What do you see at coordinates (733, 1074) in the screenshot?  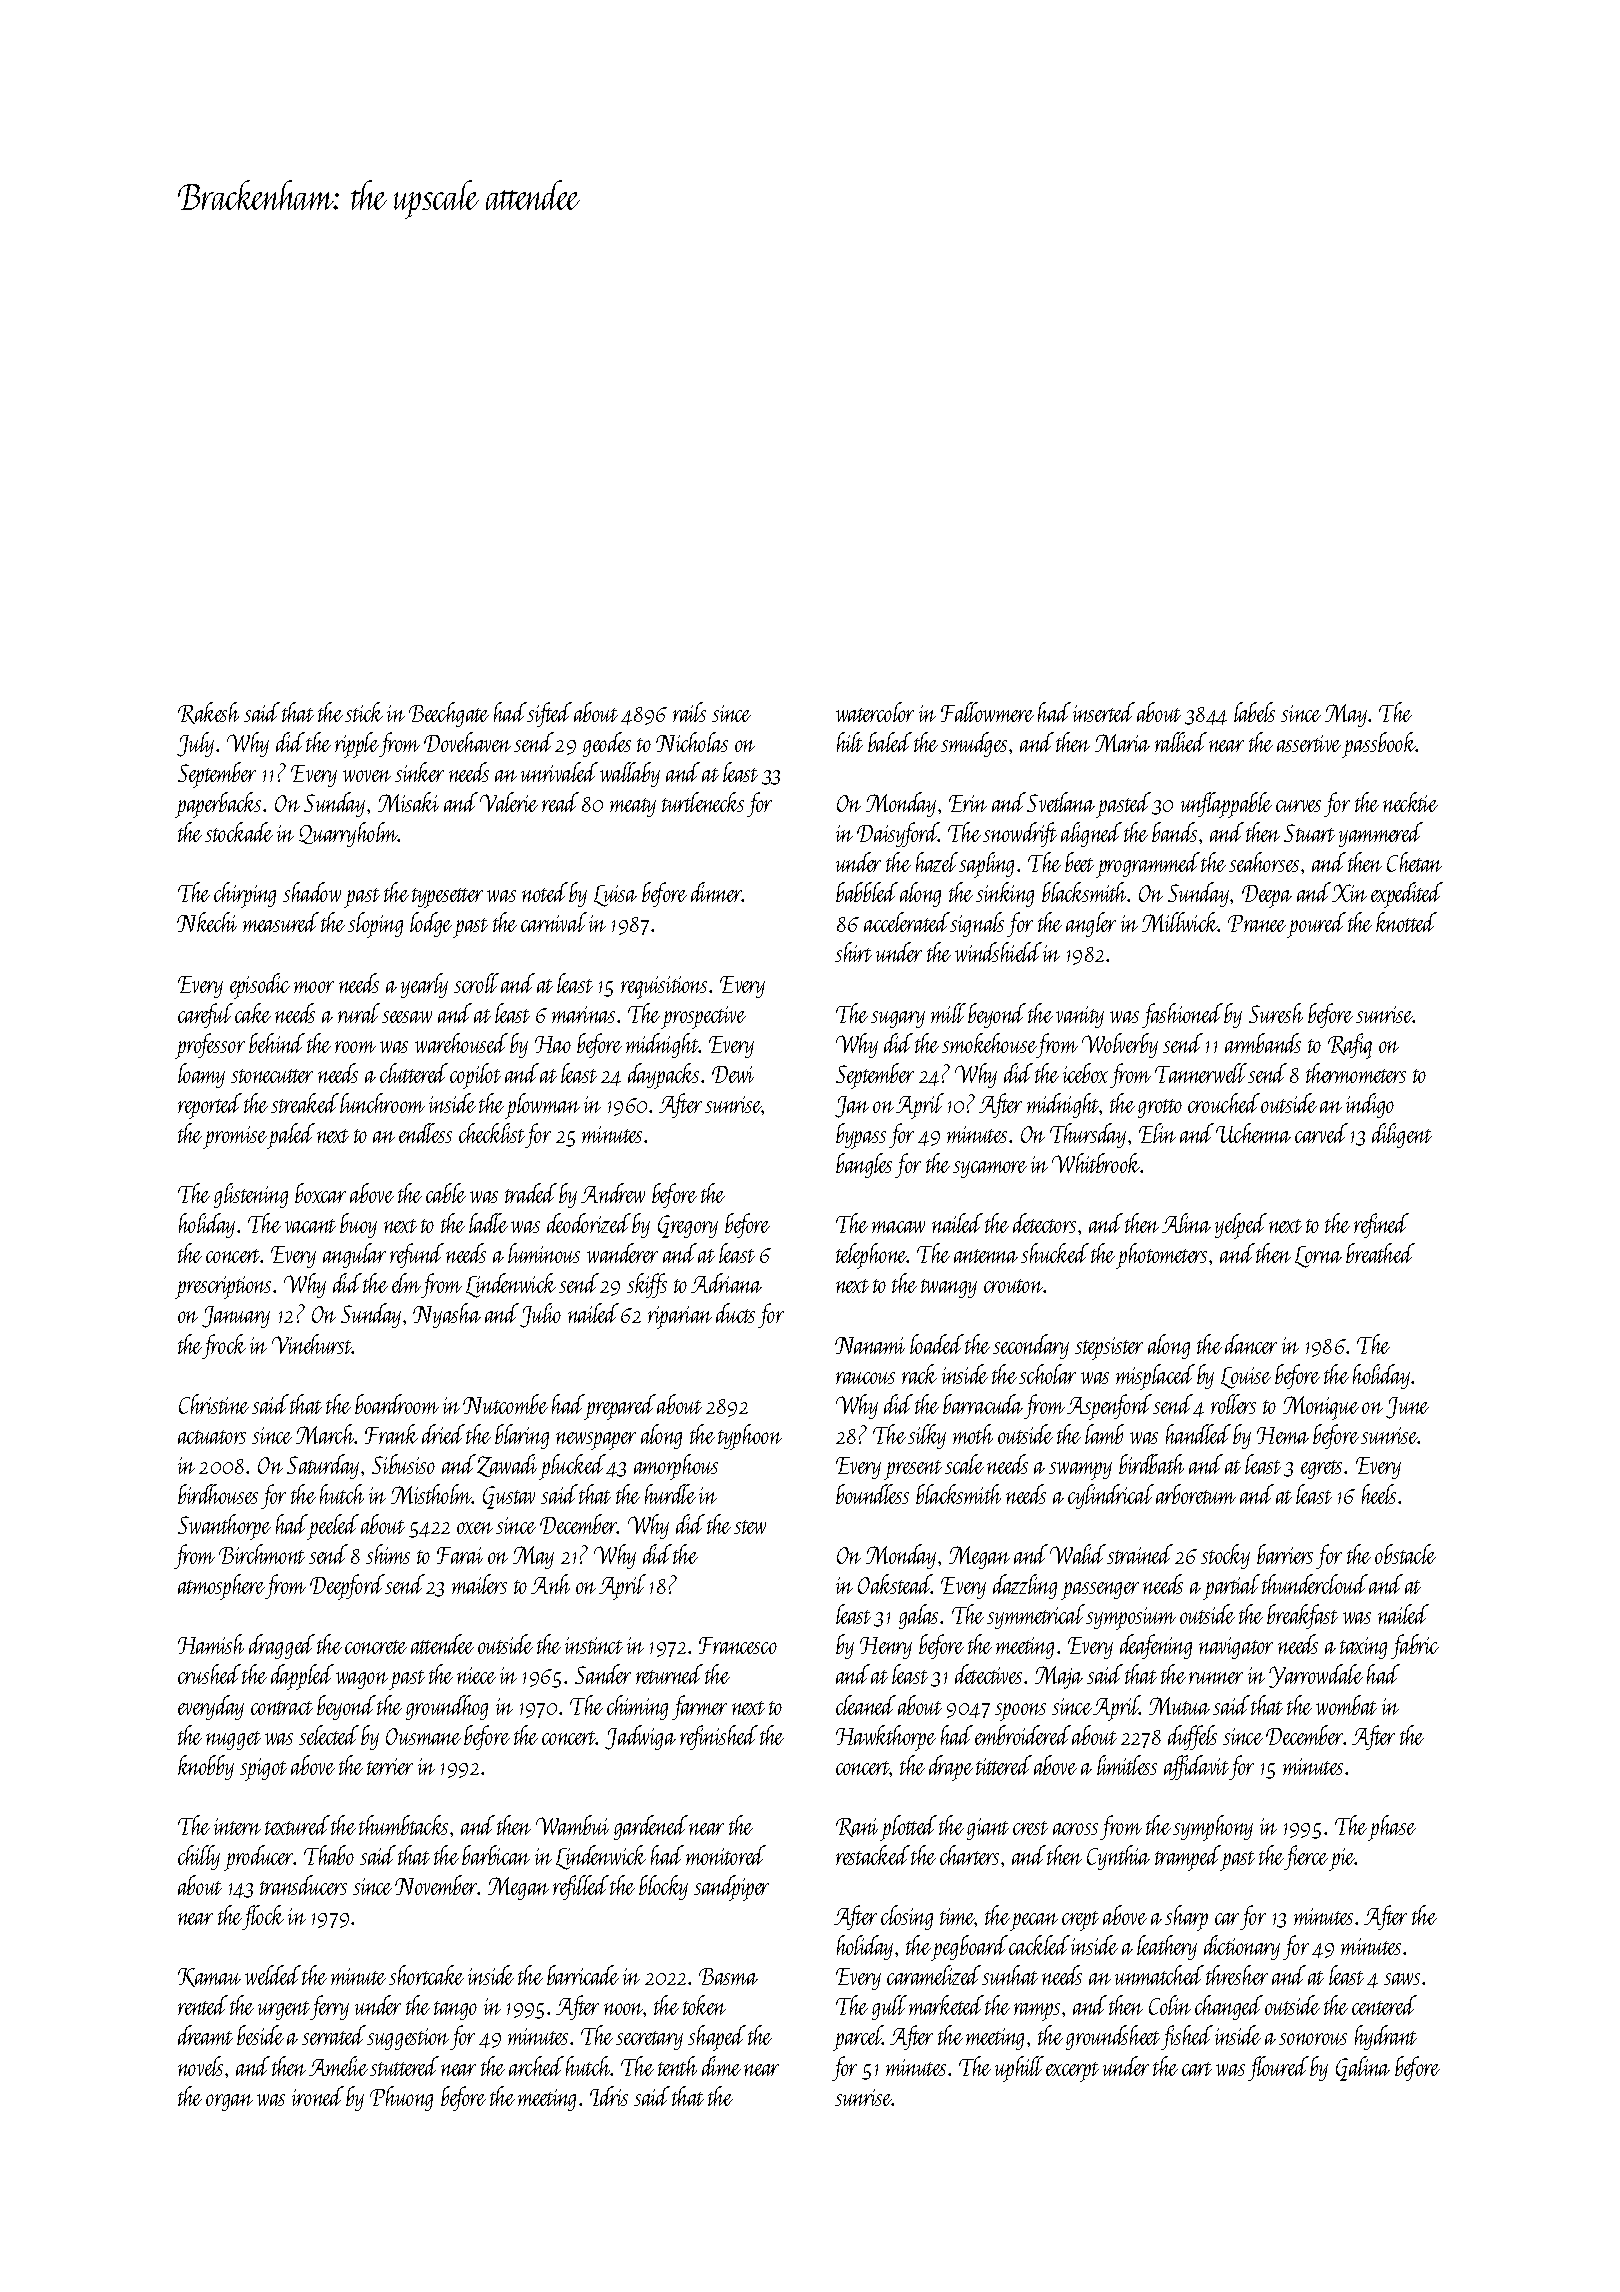 I see `Dewi` at bounding box center [733, 1074].
